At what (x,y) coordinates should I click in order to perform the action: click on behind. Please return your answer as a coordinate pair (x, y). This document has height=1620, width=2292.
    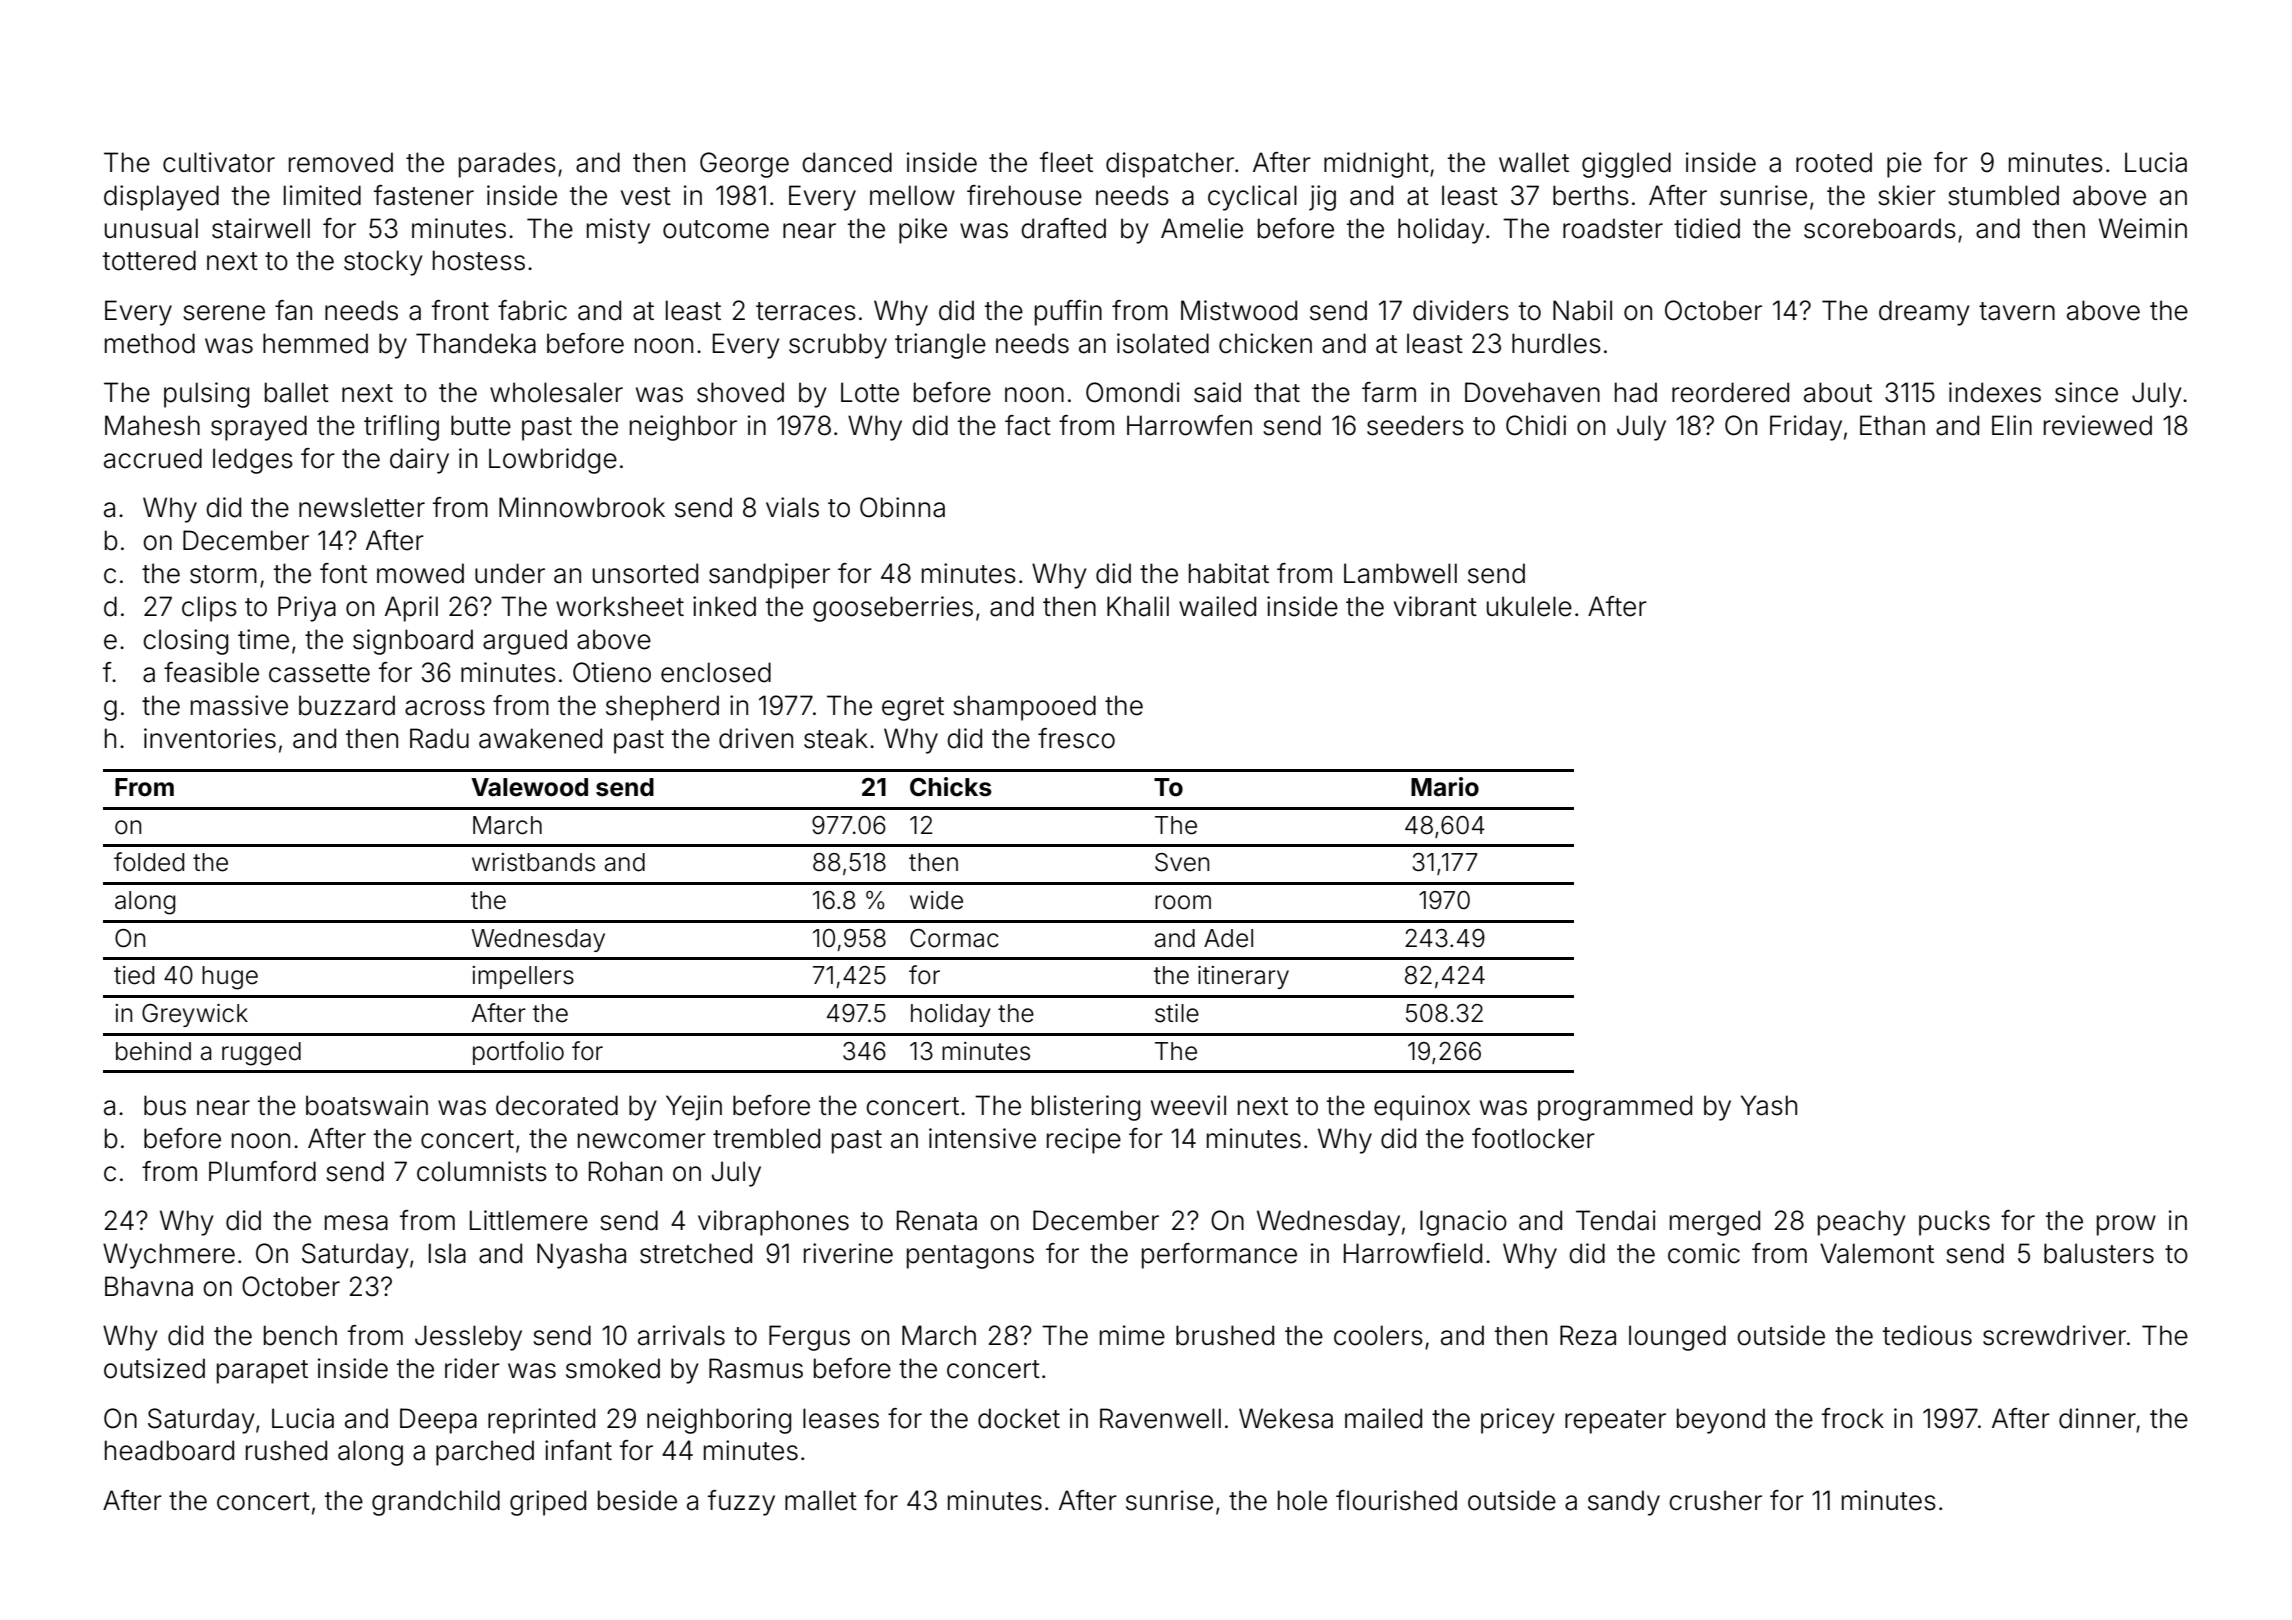
    Looking at the image, I should click on (153, 1051).
